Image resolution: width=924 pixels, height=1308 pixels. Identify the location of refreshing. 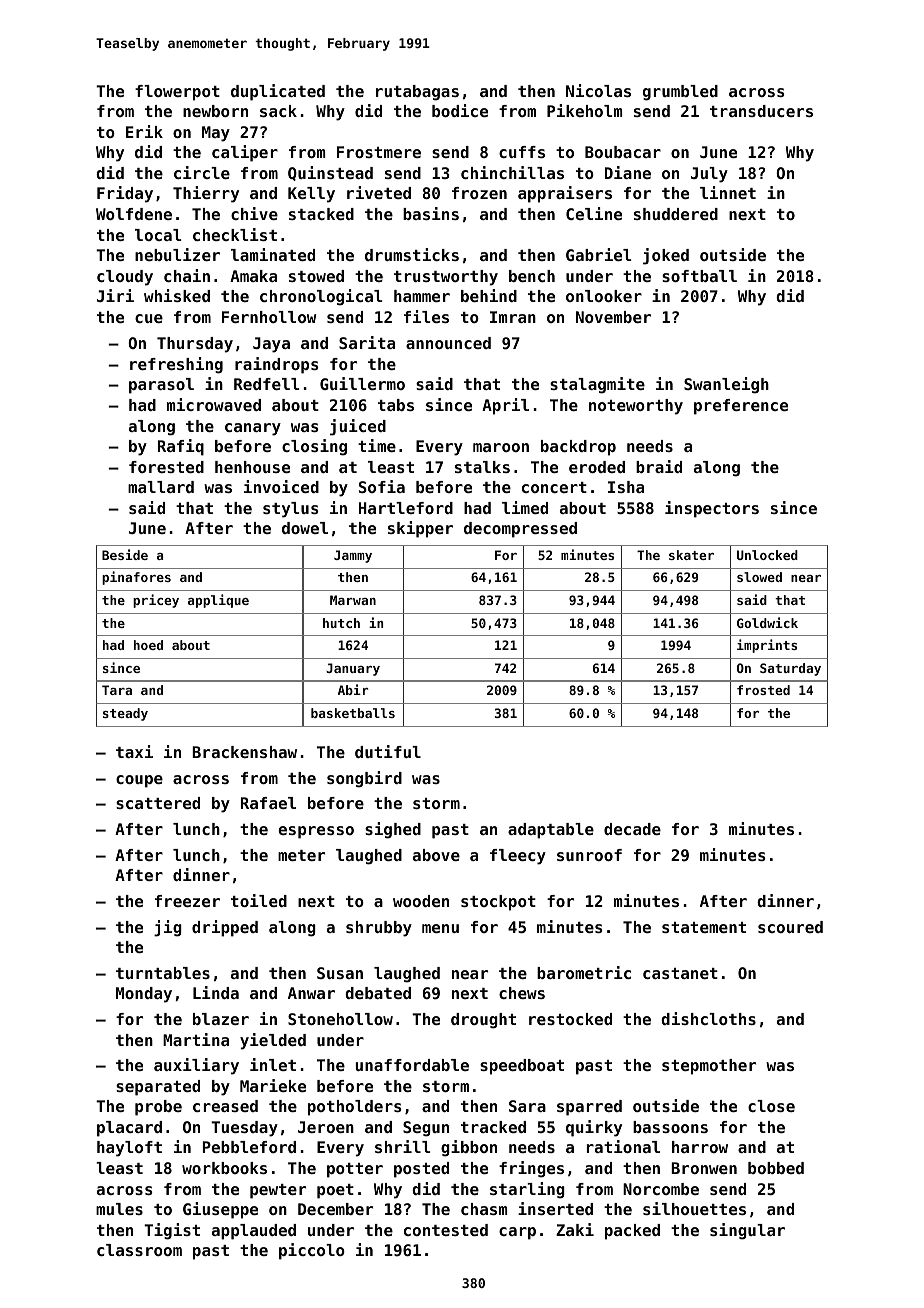
(176, 365).
